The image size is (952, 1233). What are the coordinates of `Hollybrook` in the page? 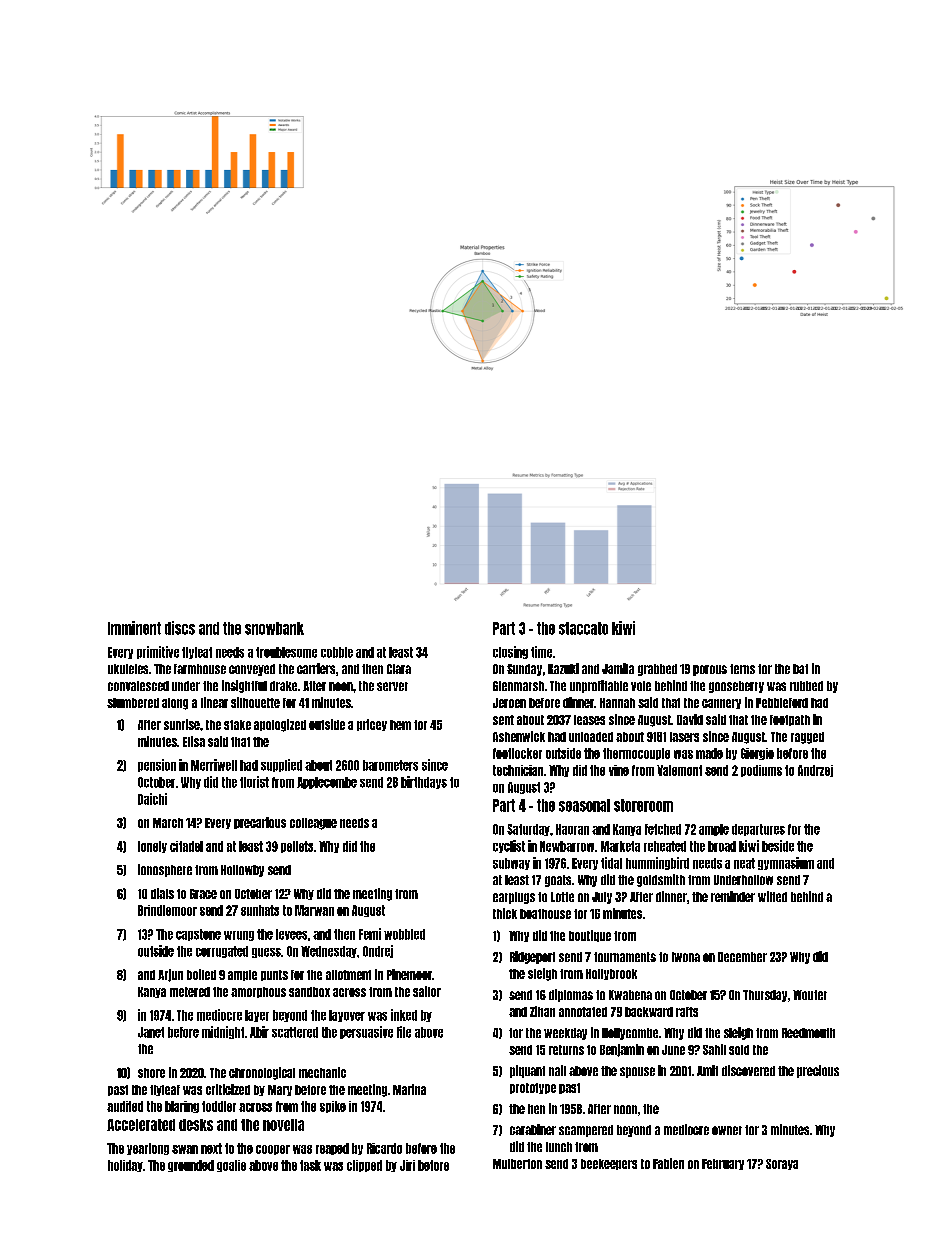 It's located at (611, 974).
